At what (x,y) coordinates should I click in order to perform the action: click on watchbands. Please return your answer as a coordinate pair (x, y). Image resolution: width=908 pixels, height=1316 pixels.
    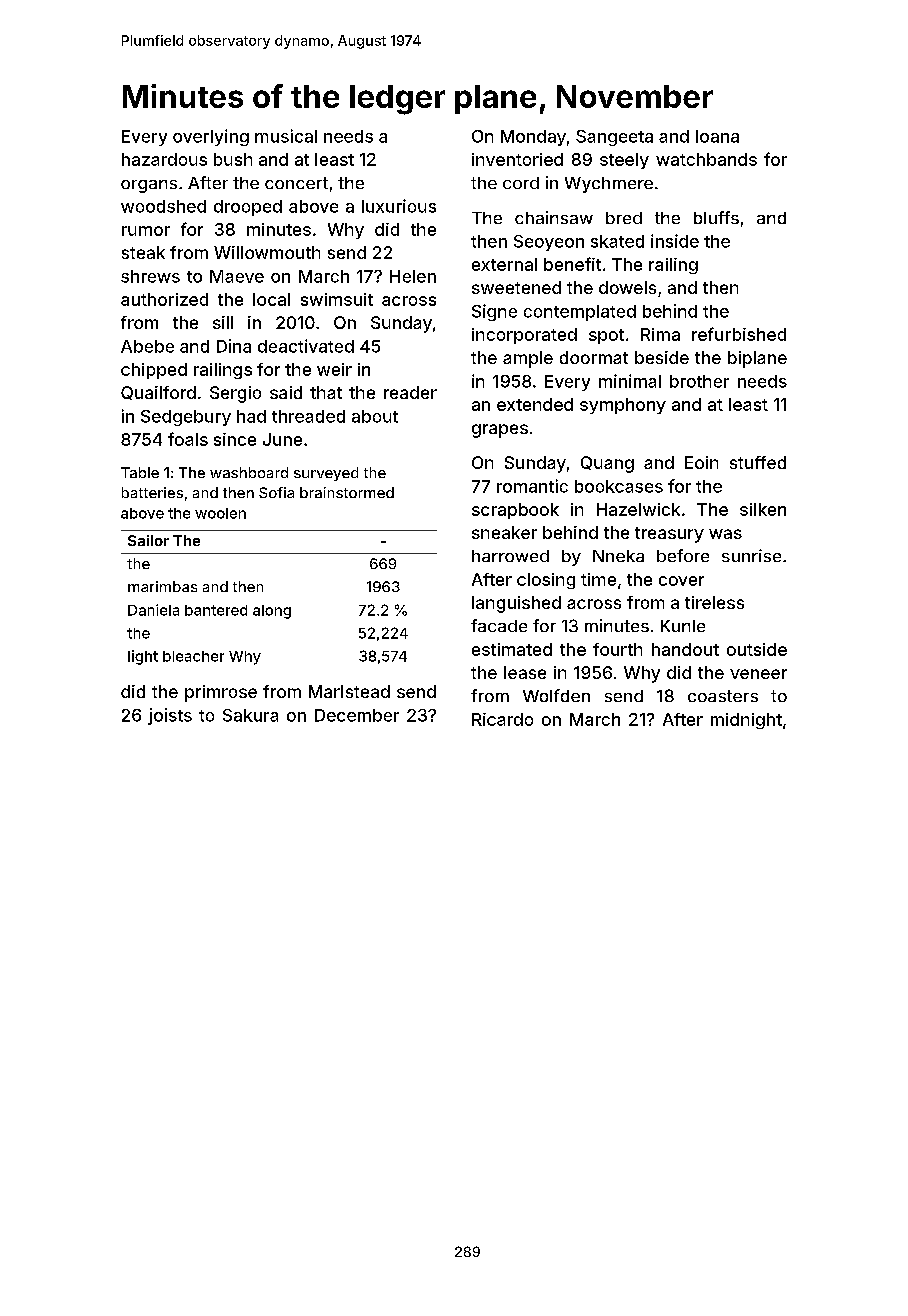
    Looking at the image, I should click on (706, 159).
